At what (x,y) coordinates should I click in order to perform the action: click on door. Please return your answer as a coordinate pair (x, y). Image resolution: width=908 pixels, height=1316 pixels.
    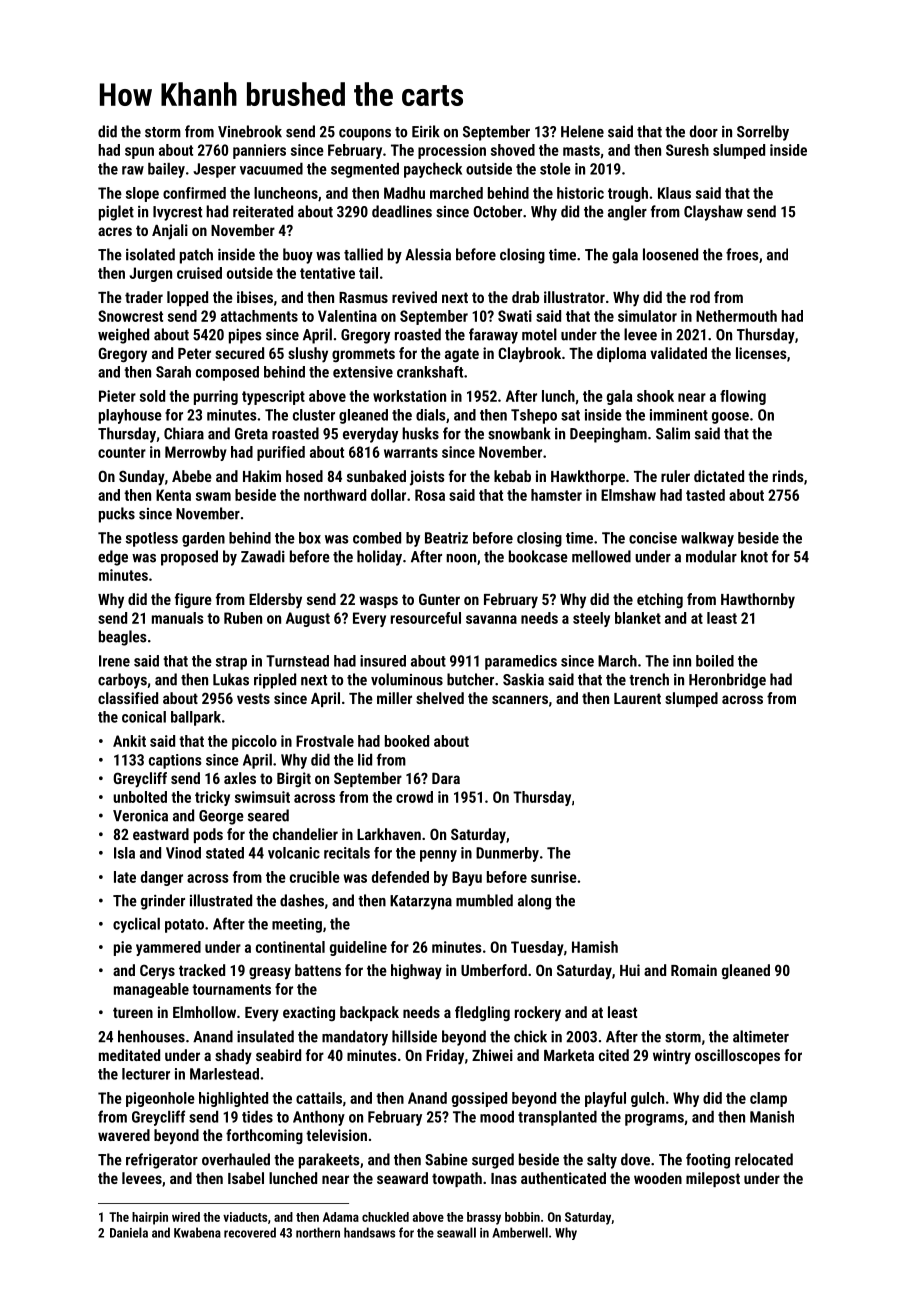
    Looking at the image, I should click on (704, 131).
